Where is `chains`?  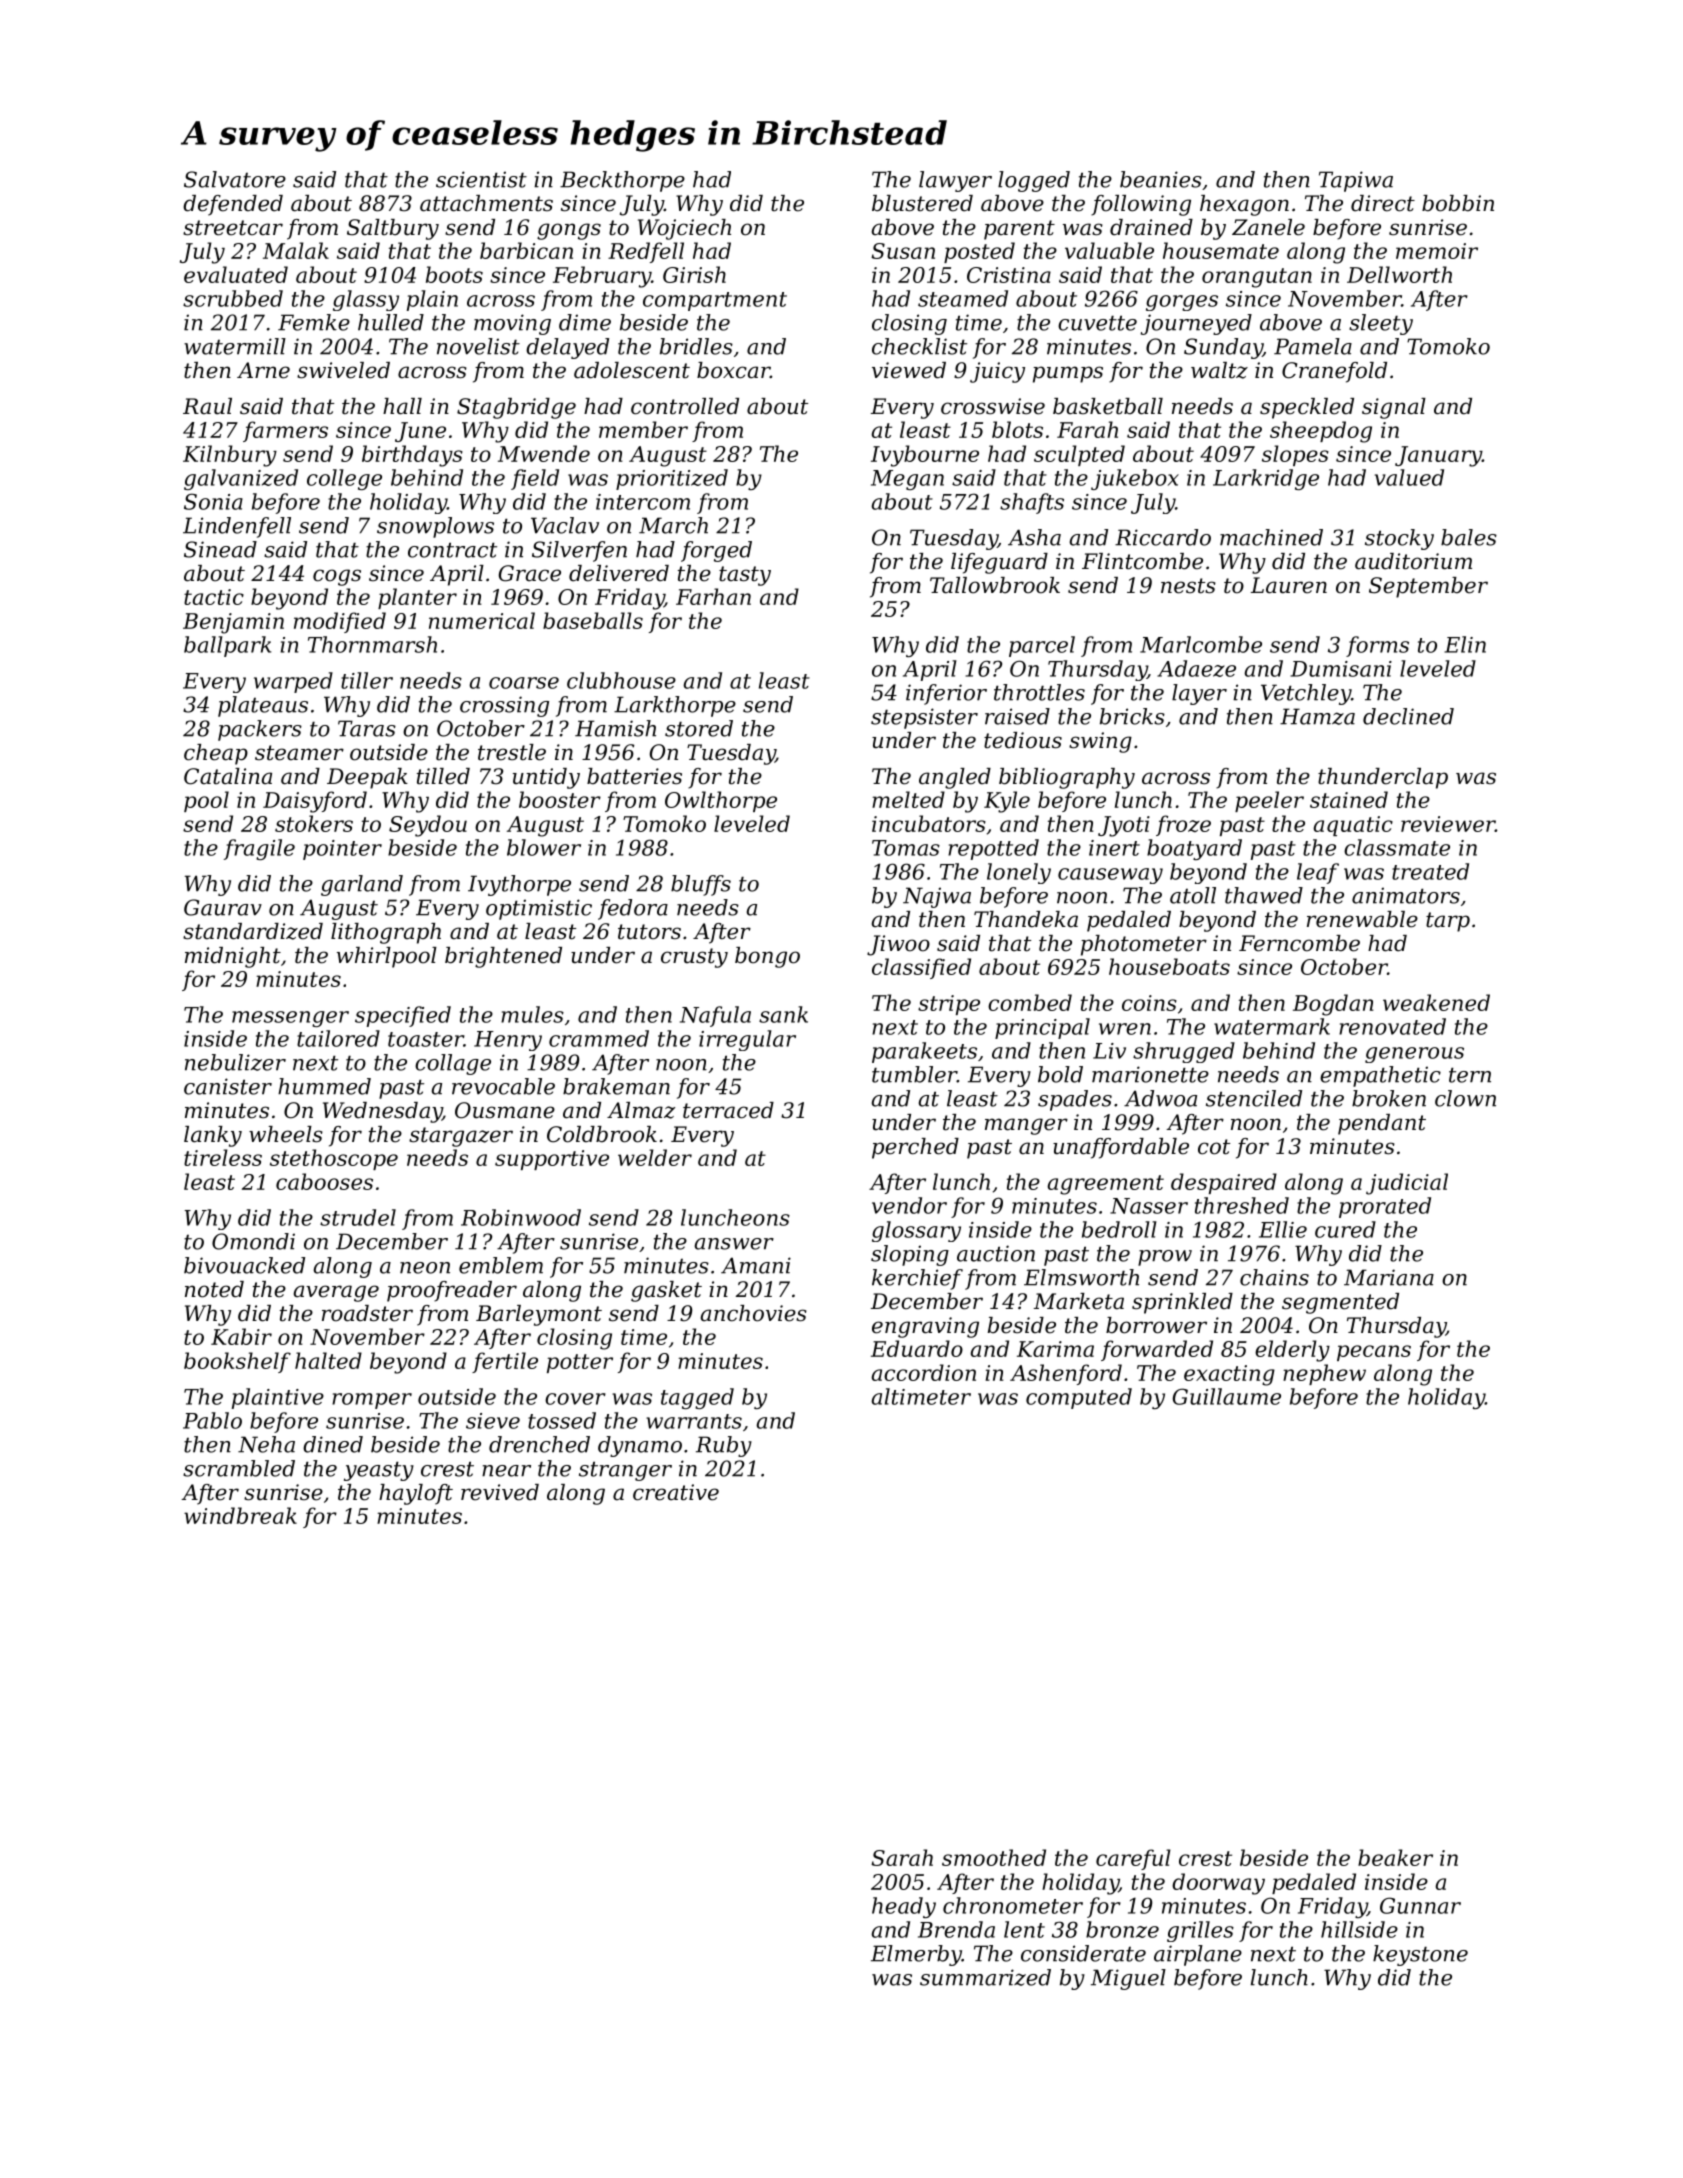 chains is located at coordinates (1274, 1277).
